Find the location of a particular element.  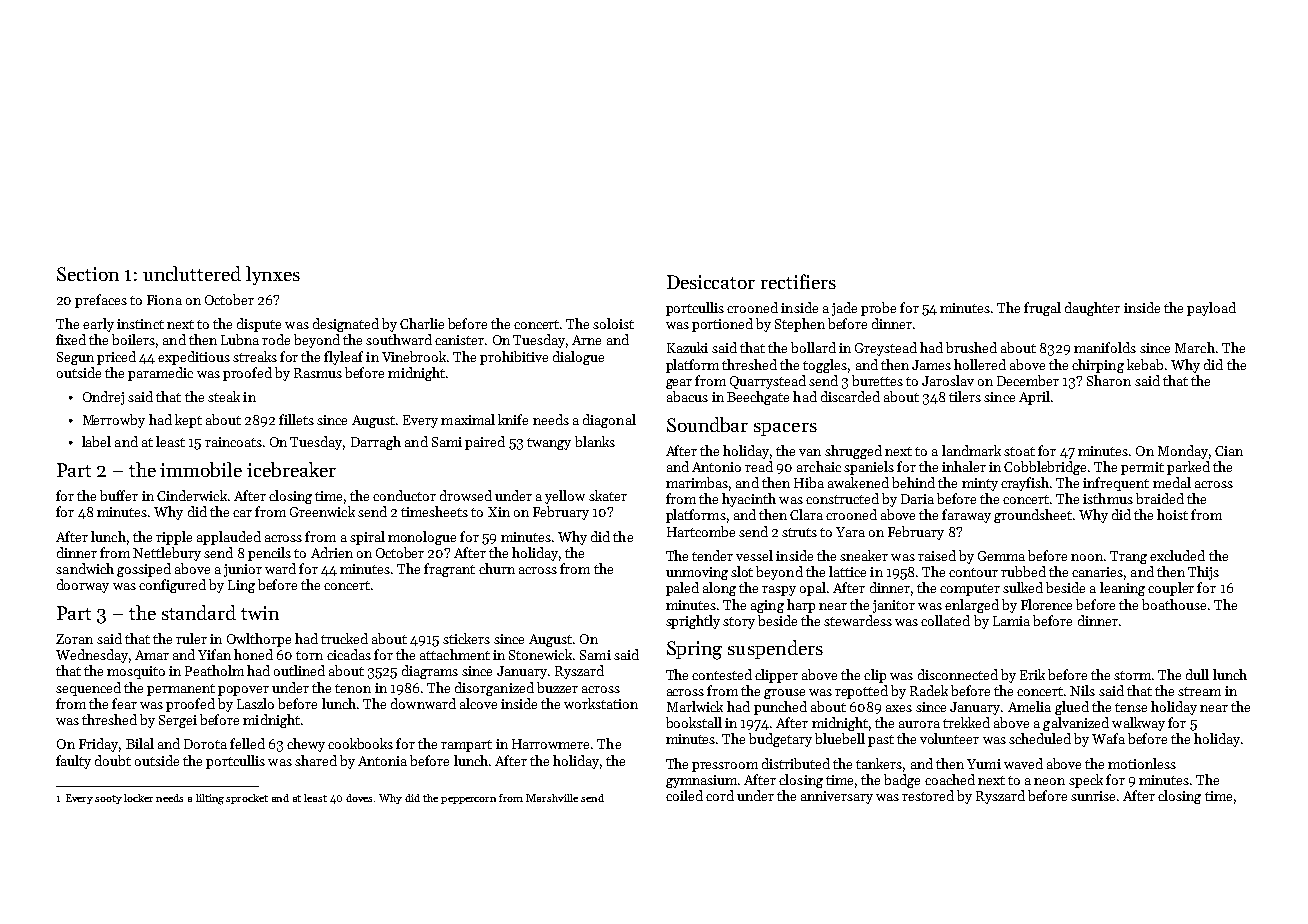

twin is located at coordinates (260, 613).
